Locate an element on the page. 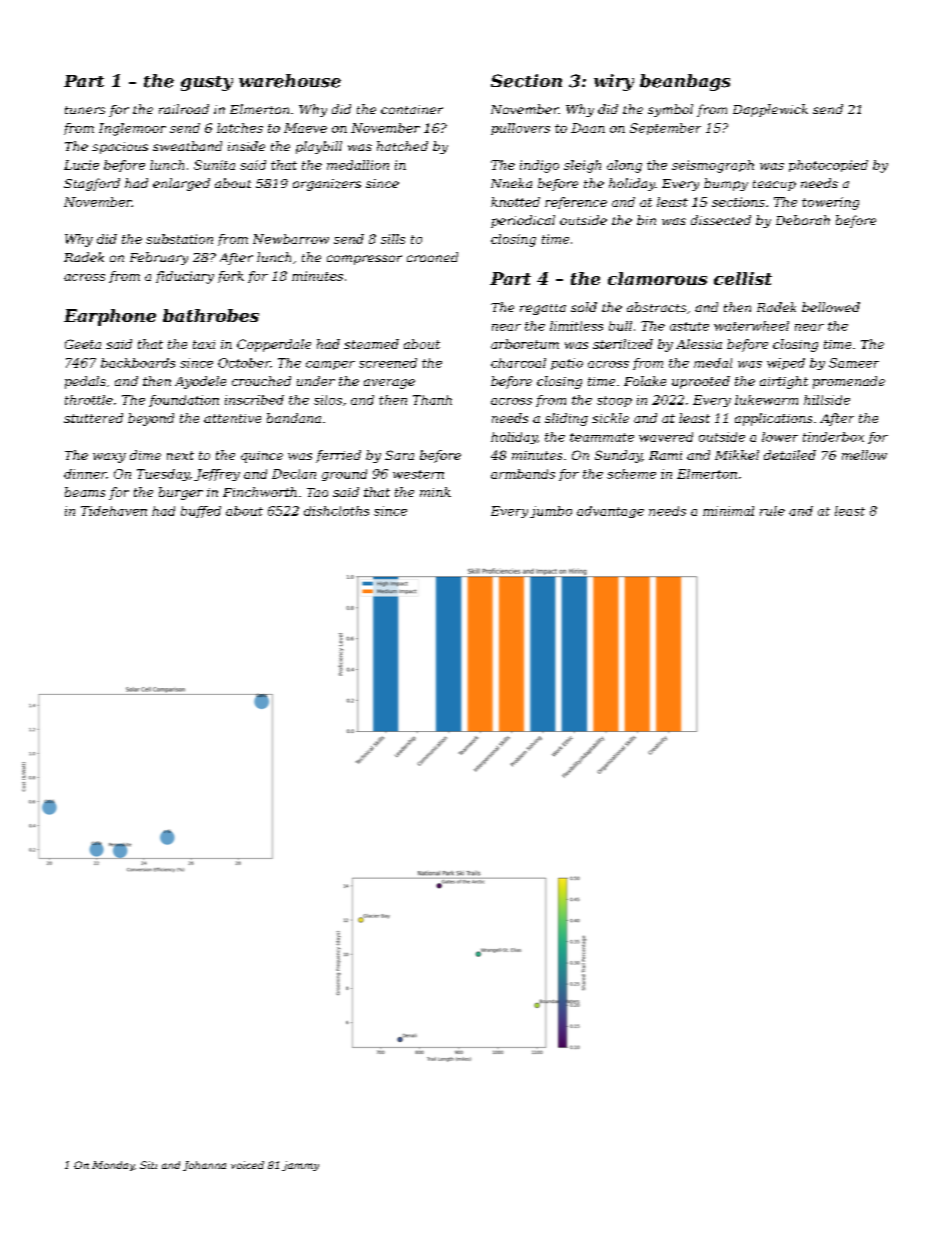  mellow is located at coordinates (864, 455).
